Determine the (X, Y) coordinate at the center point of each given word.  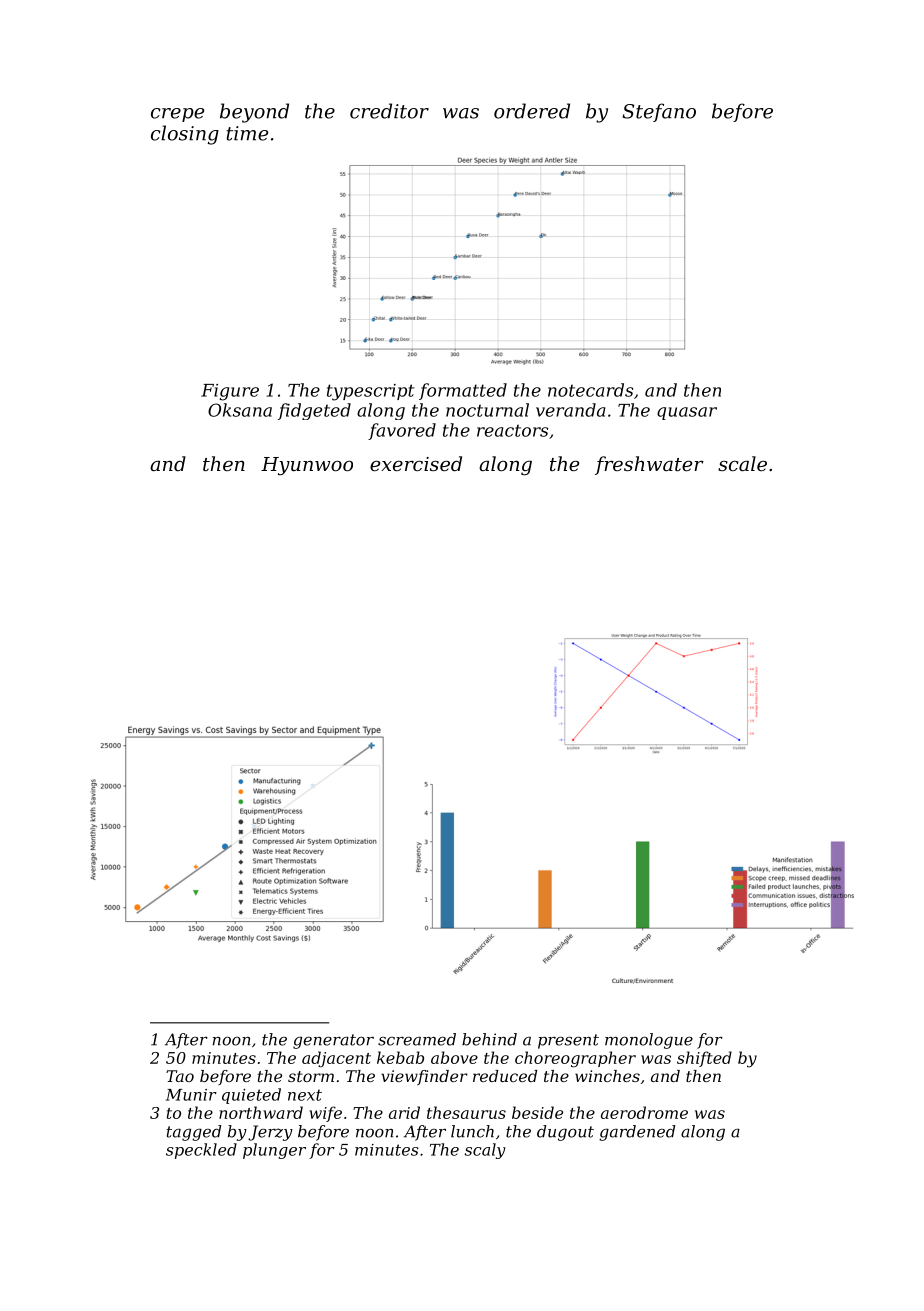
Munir (191, 1095)
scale (742, 463)
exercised (416, 463)
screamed (417, 1039)
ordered (532, 111)
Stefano (659, 112)
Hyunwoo (307, 466)
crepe (177, 115)
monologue (649, 1041)
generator (333, 1041)
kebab (400, 1057)
